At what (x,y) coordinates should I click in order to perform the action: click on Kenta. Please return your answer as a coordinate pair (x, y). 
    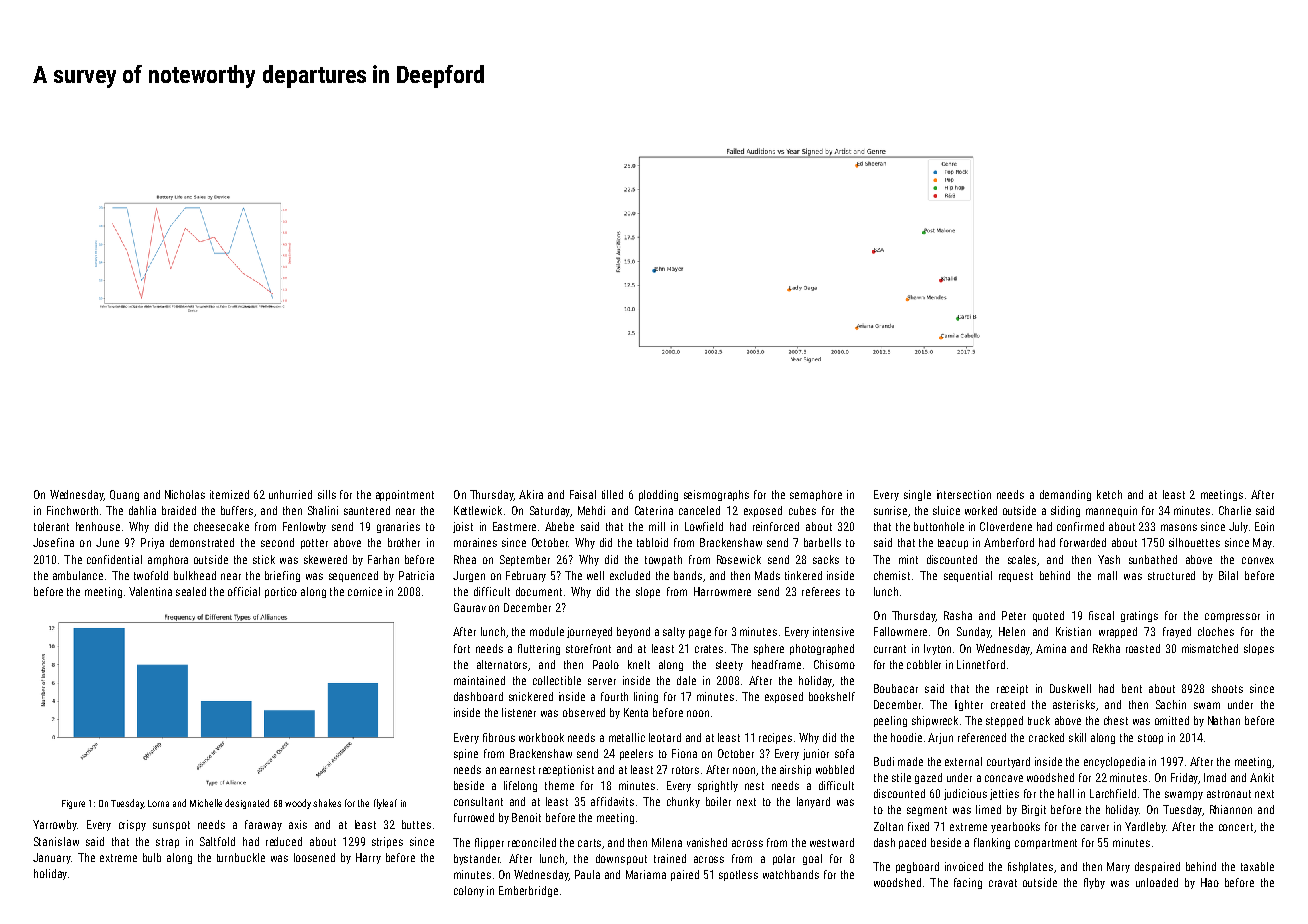
    Looking at the image, I should click on (636, 712).
